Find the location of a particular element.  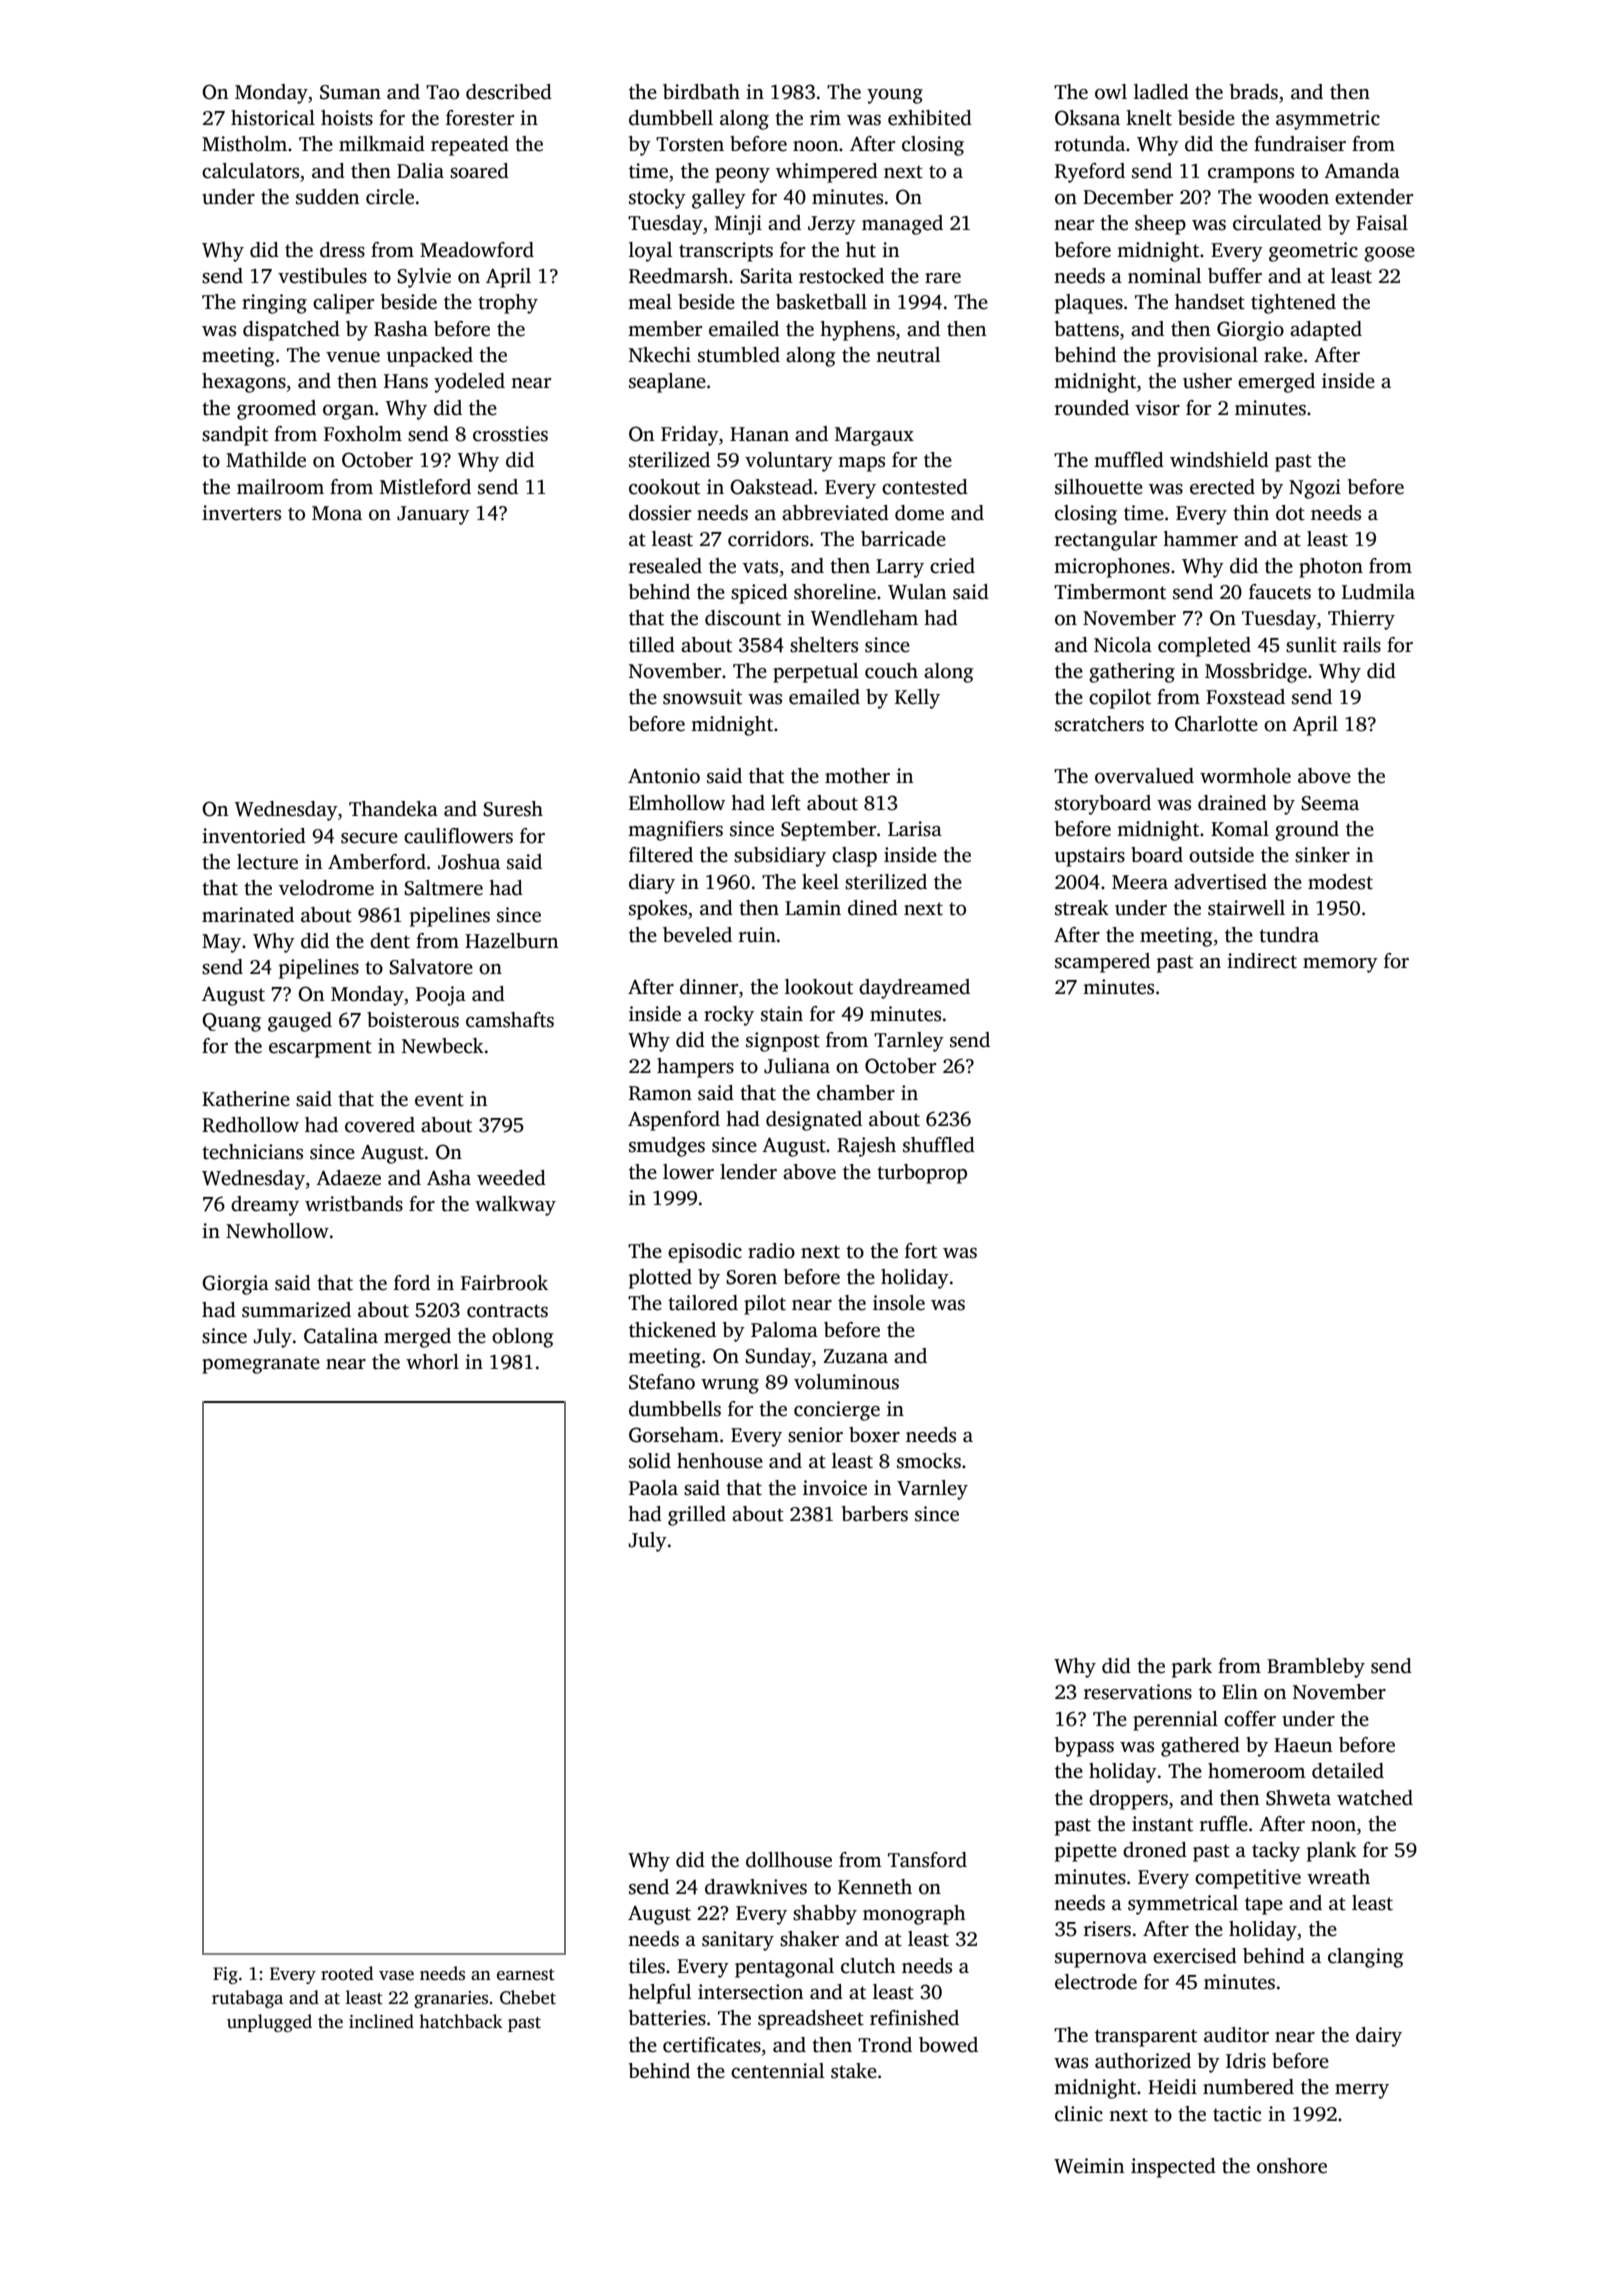

owl is located at coordinates (1111, 92).
